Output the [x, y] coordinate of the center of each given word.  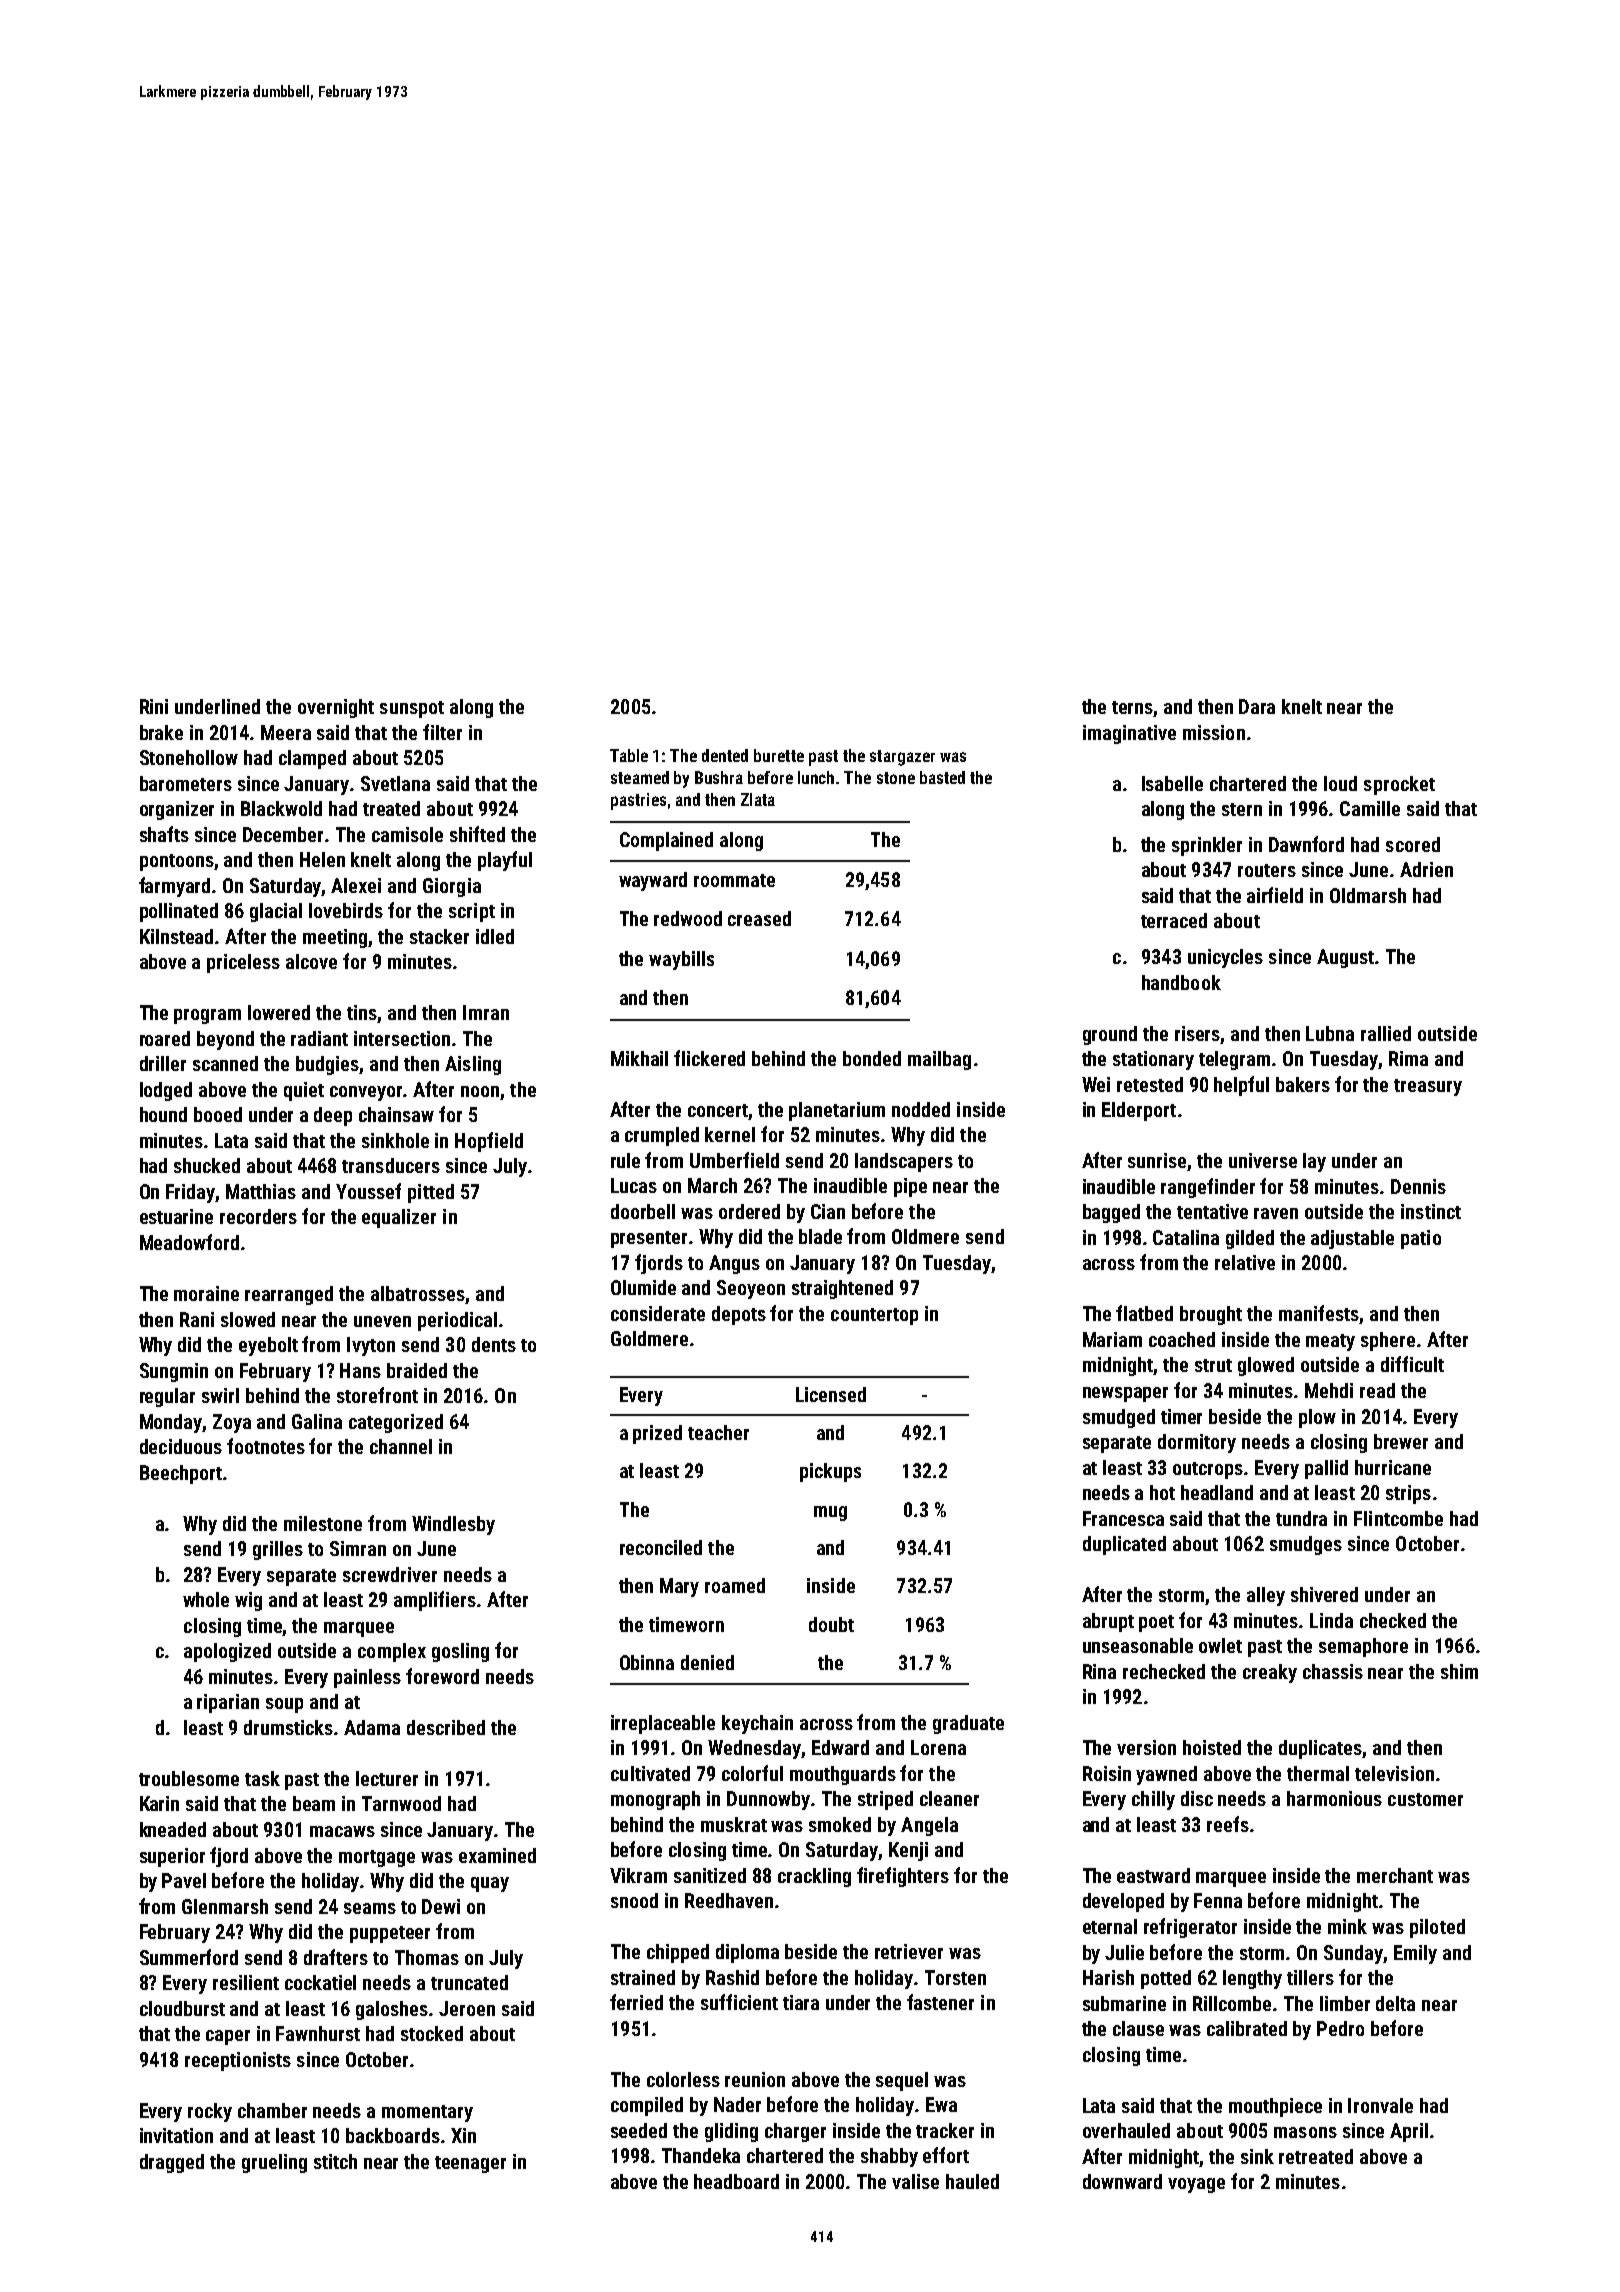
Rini [154, 706]
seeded [639, 2130]
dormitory [1197, 1443]
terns [1133, 709]
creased [759, 918]
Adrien [1426, 869]
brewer [1401, 1441]
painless [367, 1678]
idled [495, 936]
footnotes [266, 1446]
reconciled [661, 1547]
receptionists [238, 2061]
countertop [874, 1316]
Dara [1257, 706]
